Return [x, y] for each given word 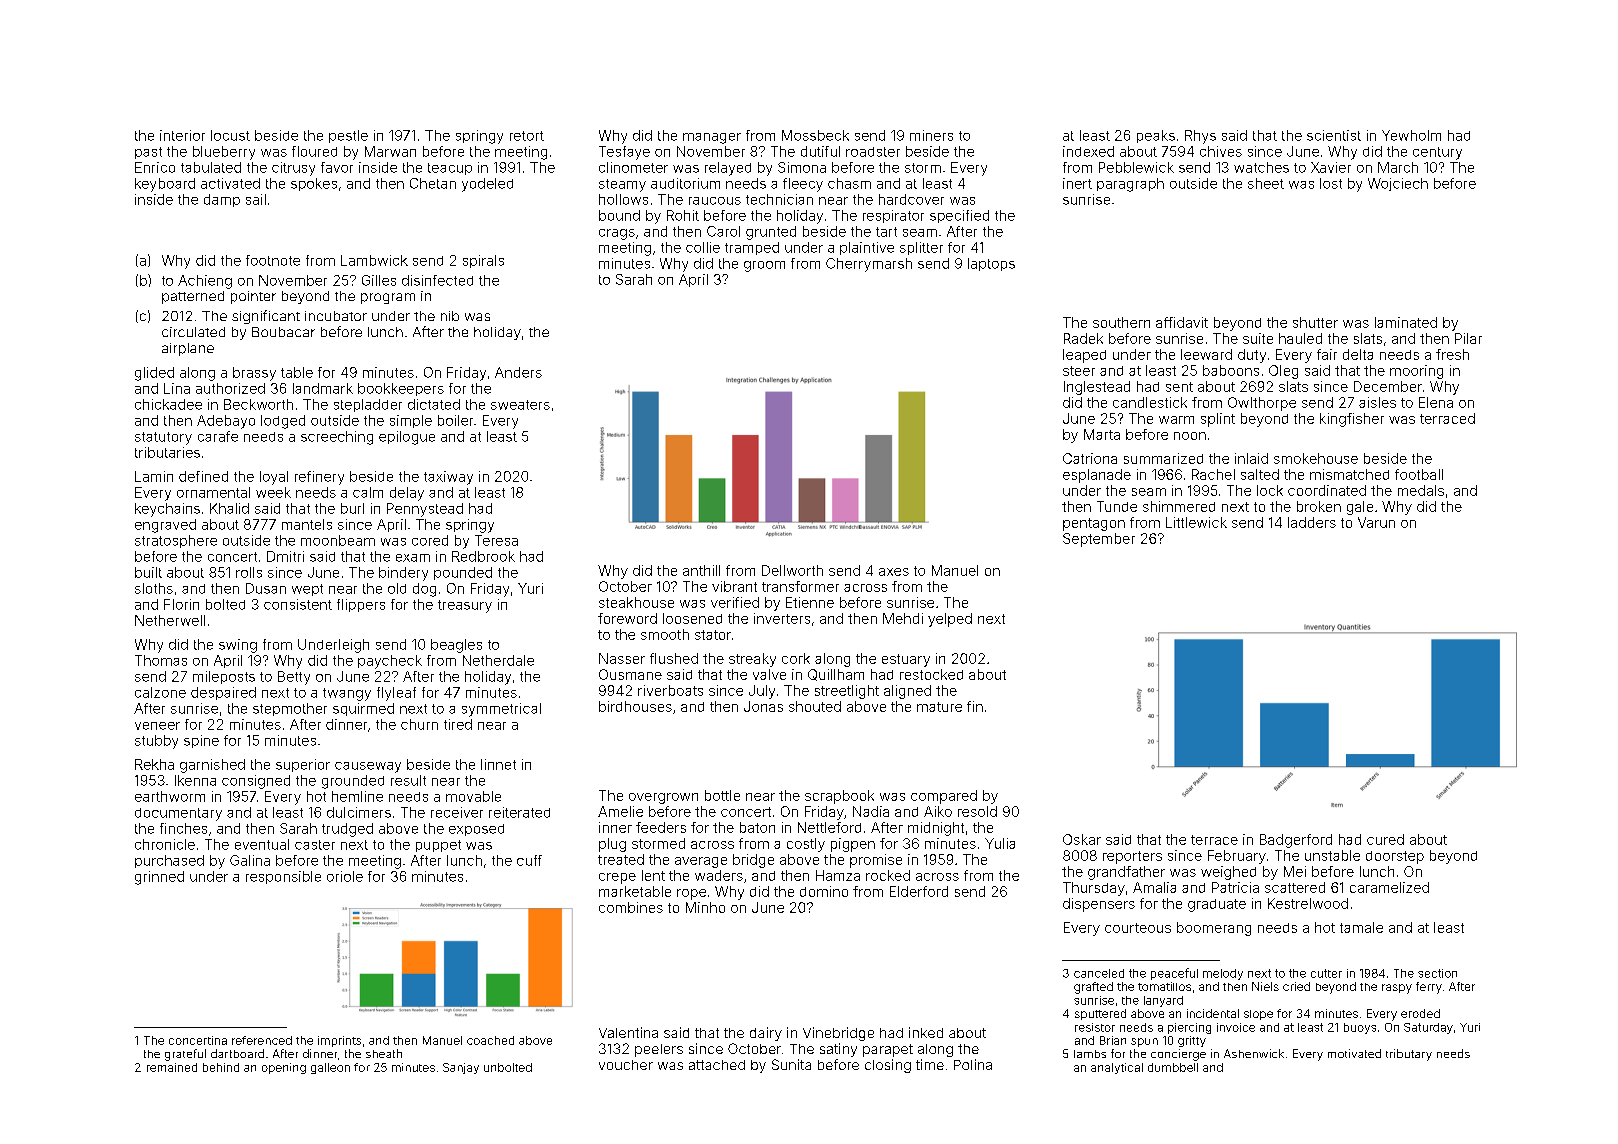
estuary [906, 660]
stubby [156, 742]
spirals [483, 261]
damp [222, 200]
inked [926, 1032]
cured [1385, 839]
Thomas [161, 660]
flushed [674, 658]
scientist [1334, 135]
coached [490, 1040]
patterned [193, 297]
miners [931, 135]
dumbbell [1173, 1067]
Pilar [1468, 338]
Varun [1376, 522]
